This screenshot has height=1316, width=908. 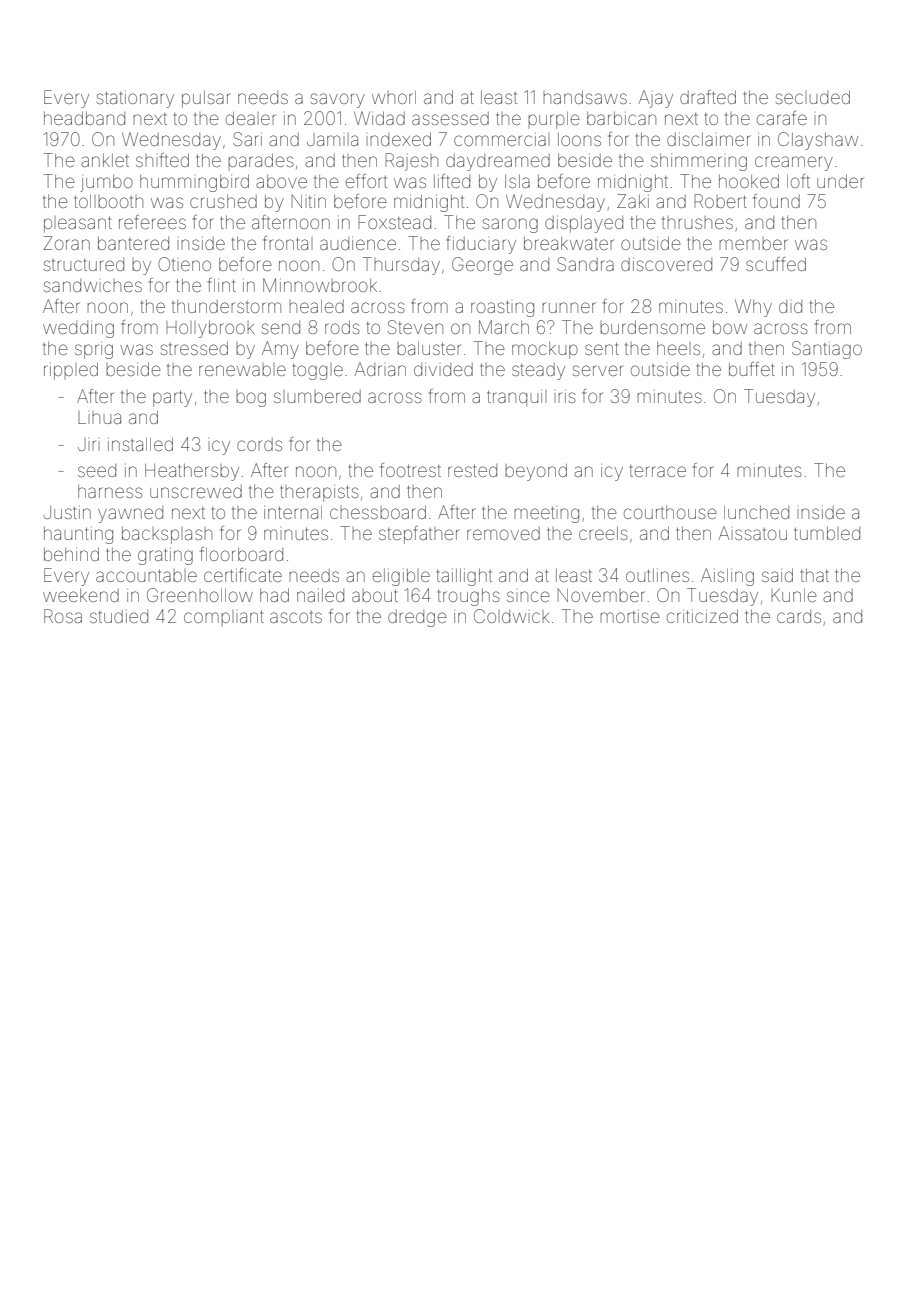 I want to click on behind, so click(x=71, y=554).
